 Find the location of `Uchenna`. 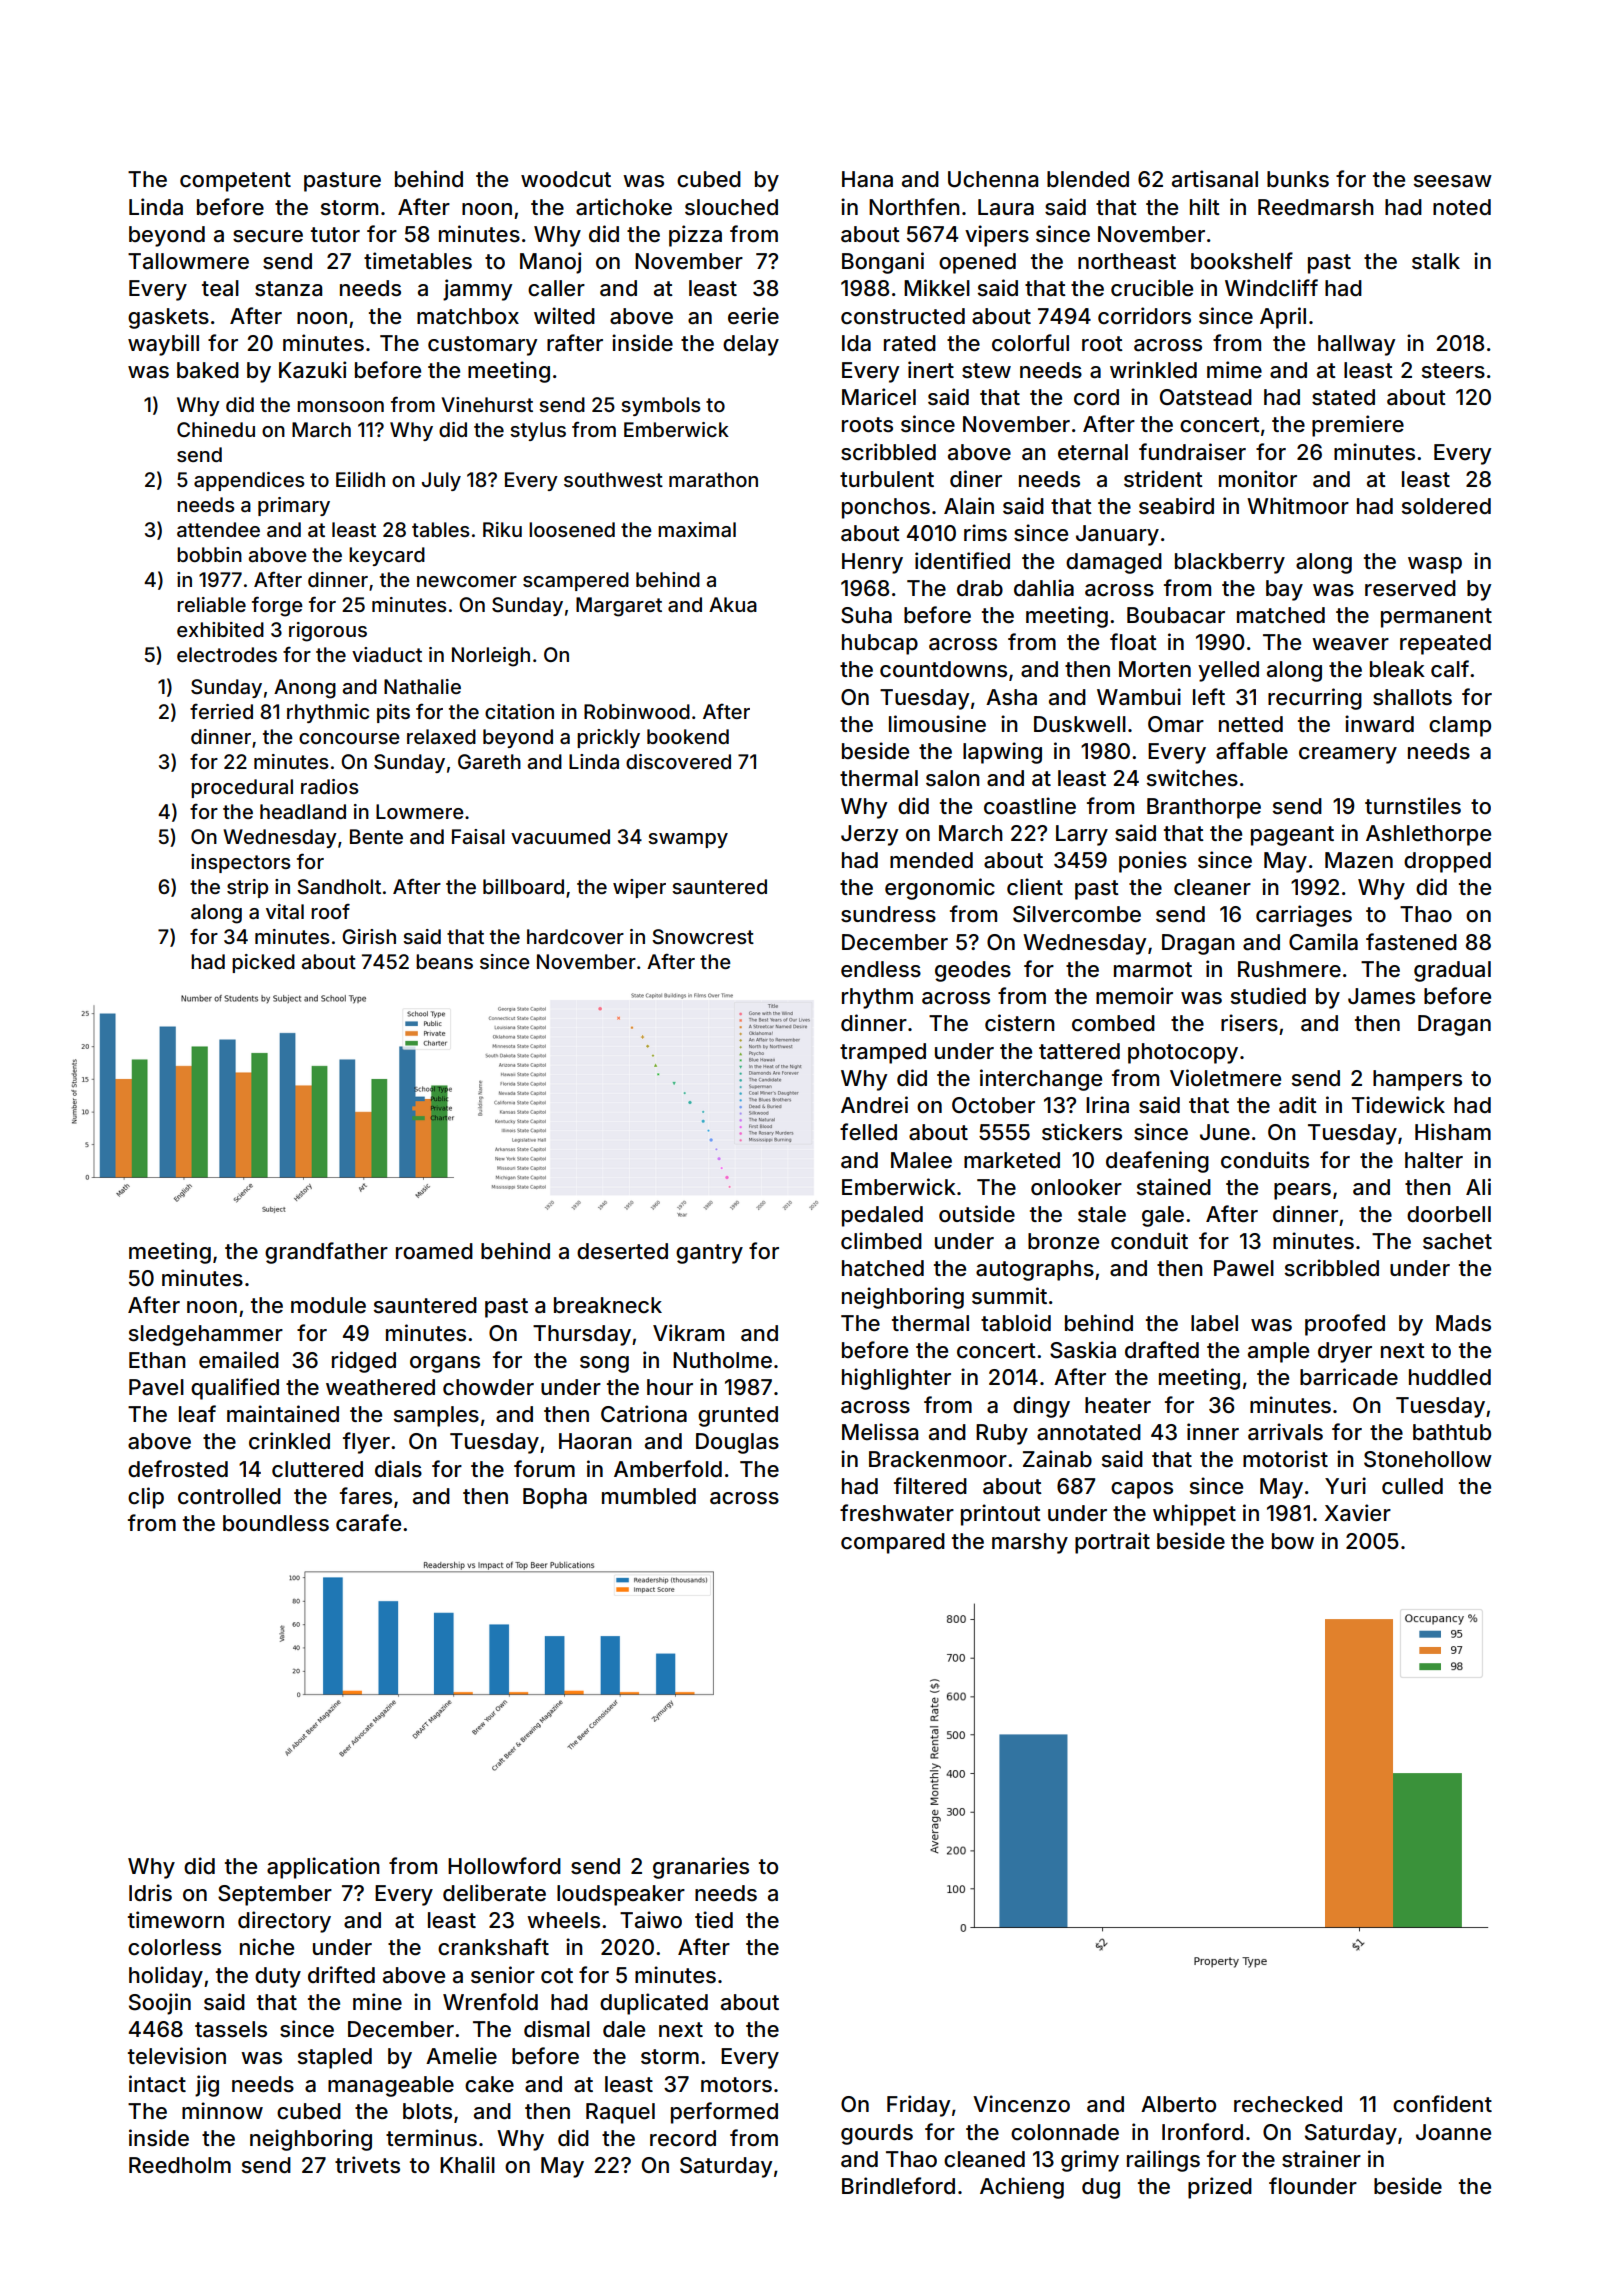

Uchenna is located at coordinates (993, 179).
